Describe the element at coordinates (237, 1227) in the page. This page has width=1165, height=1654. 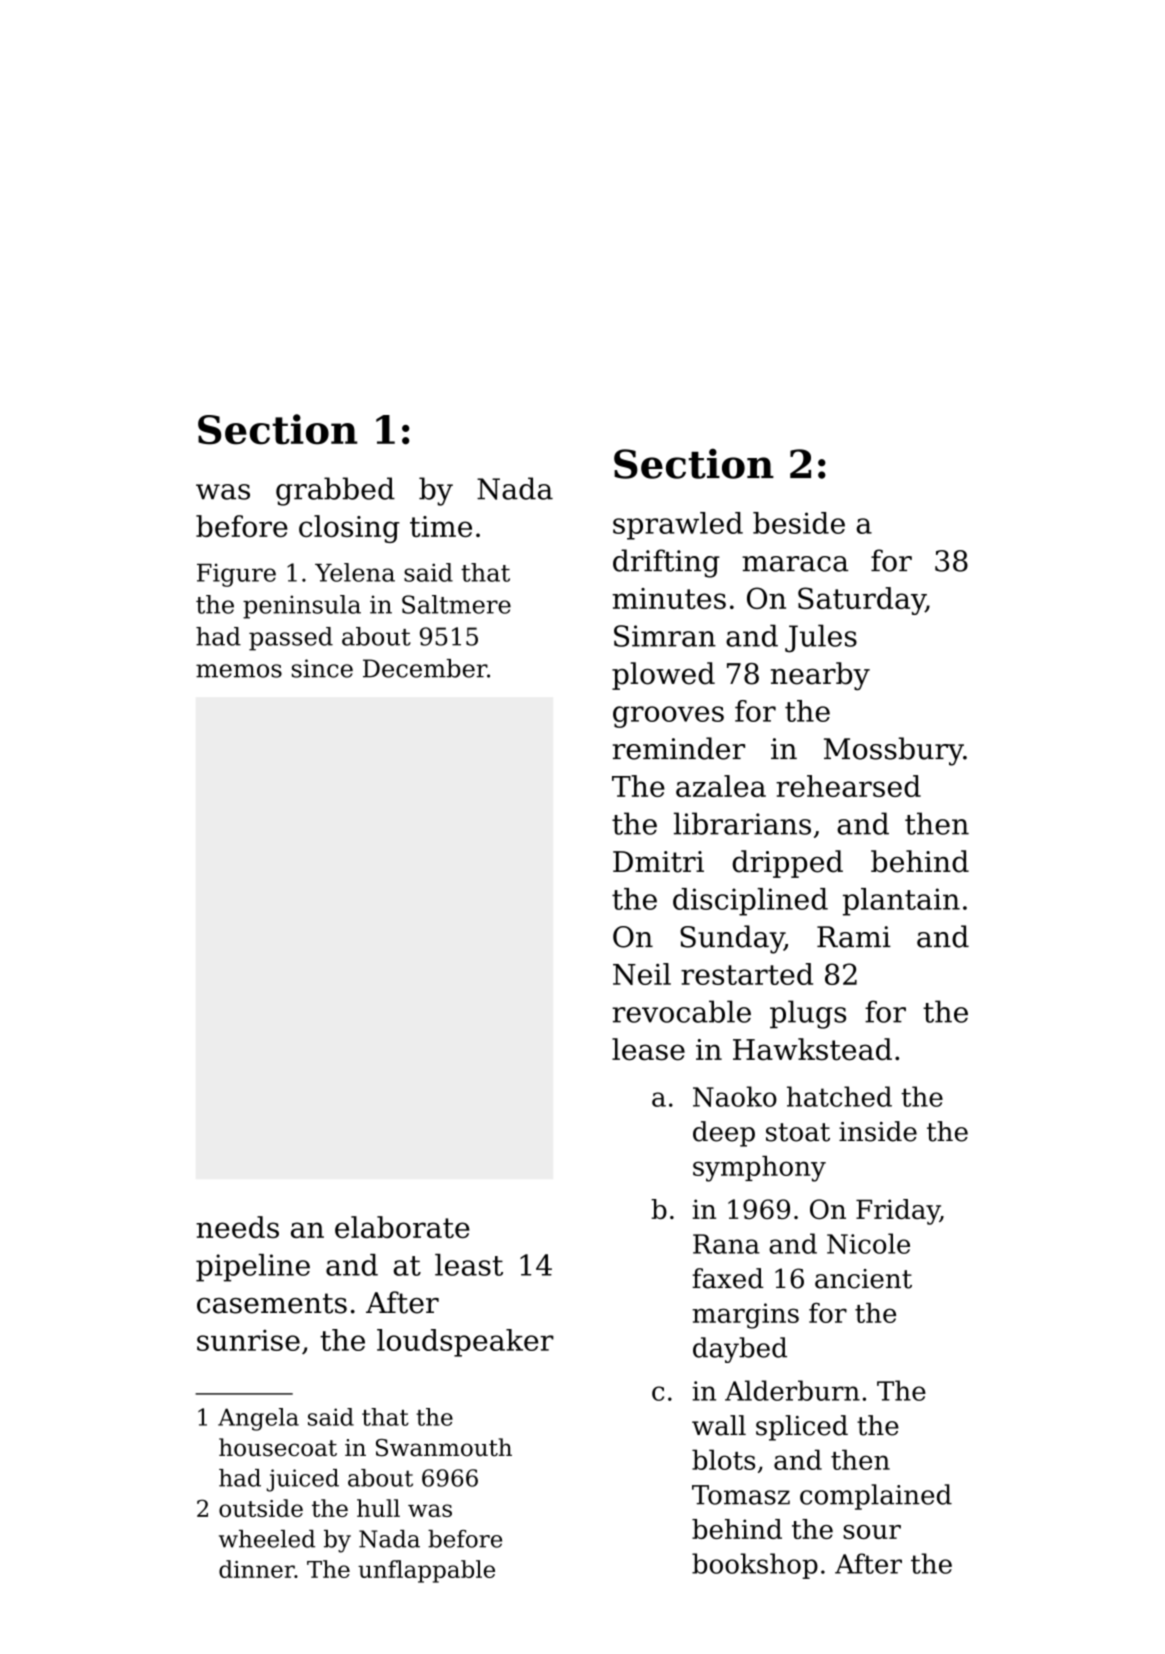
I see `needs` at that location.
